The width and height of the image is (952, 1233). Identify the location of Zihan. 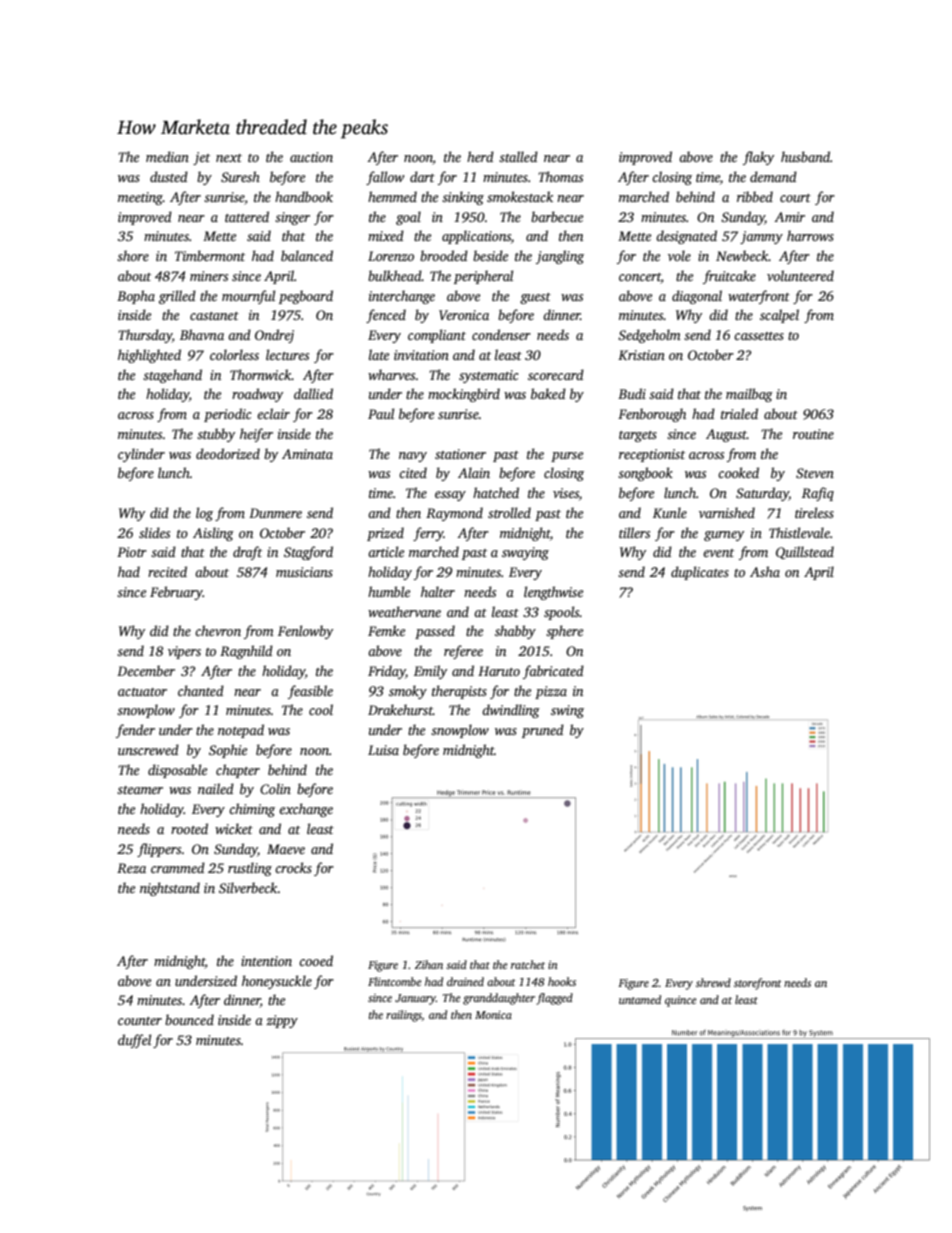
(429, 964).
